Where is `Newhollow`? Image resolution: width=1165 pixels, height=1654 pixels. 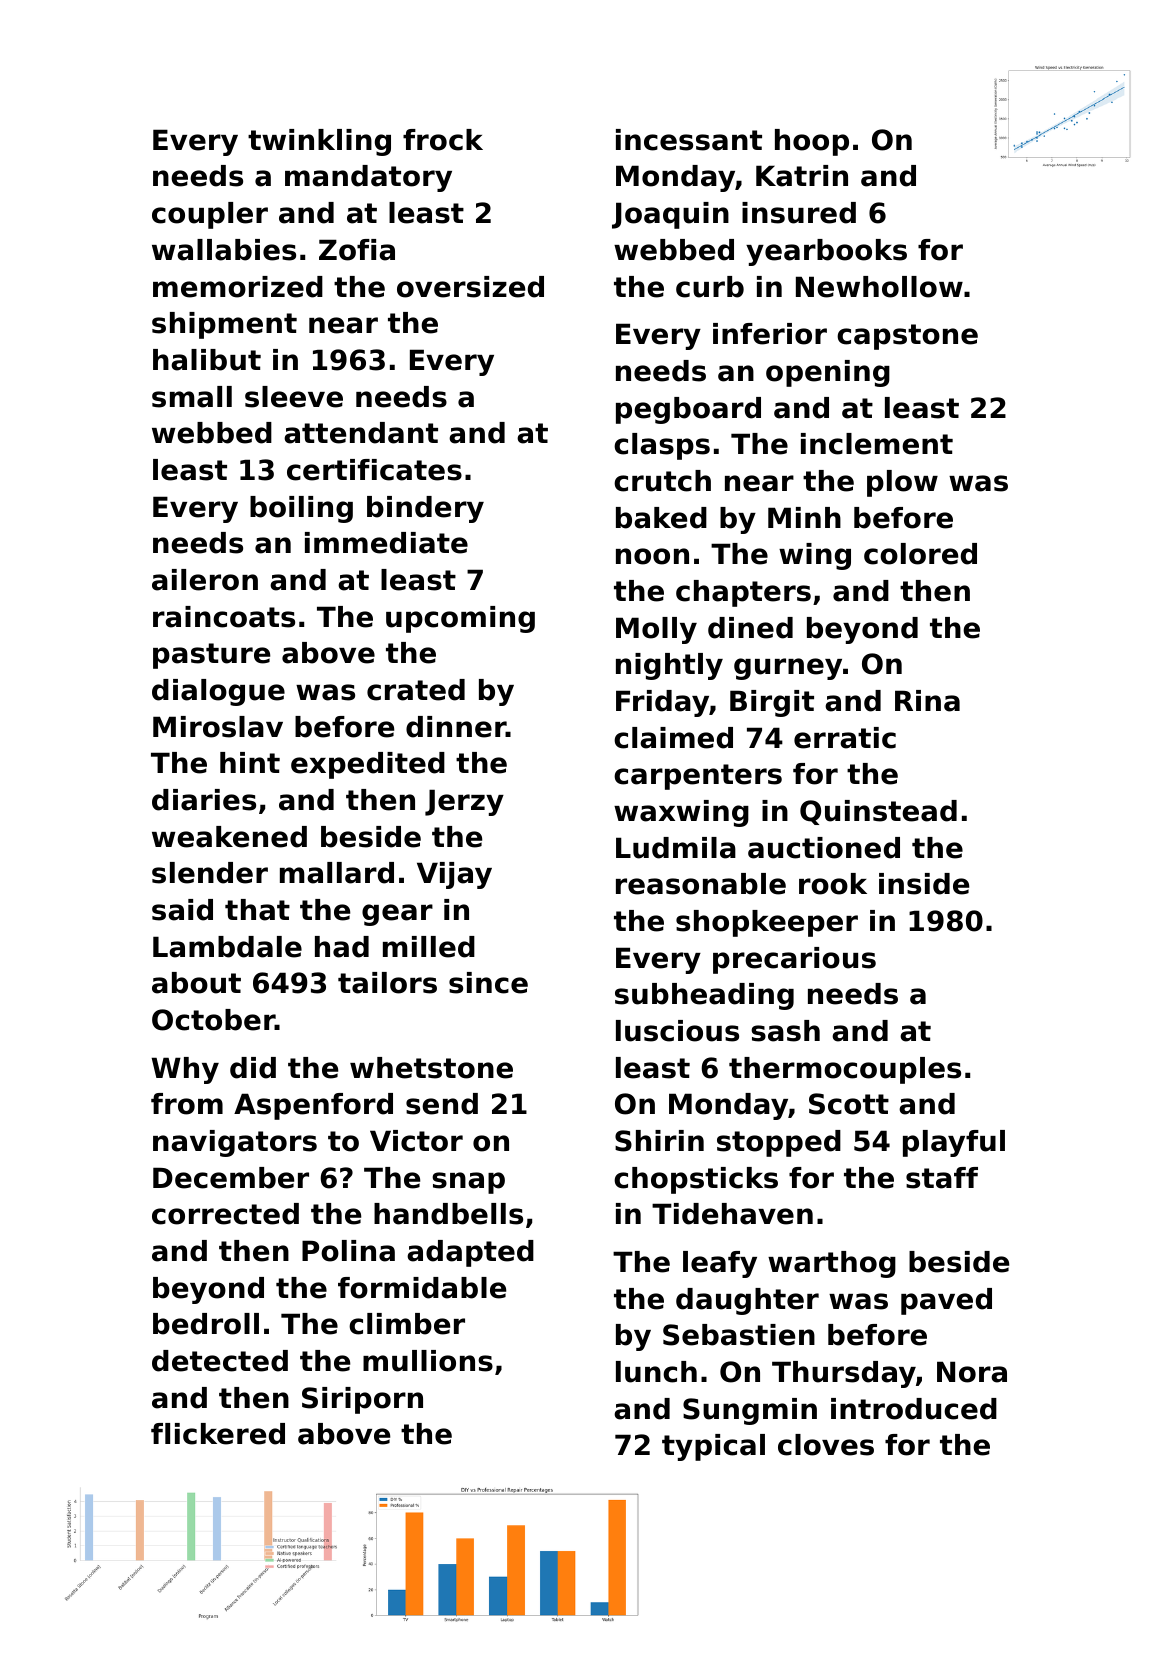
Newhollow is located at coordinates (879, 287).
